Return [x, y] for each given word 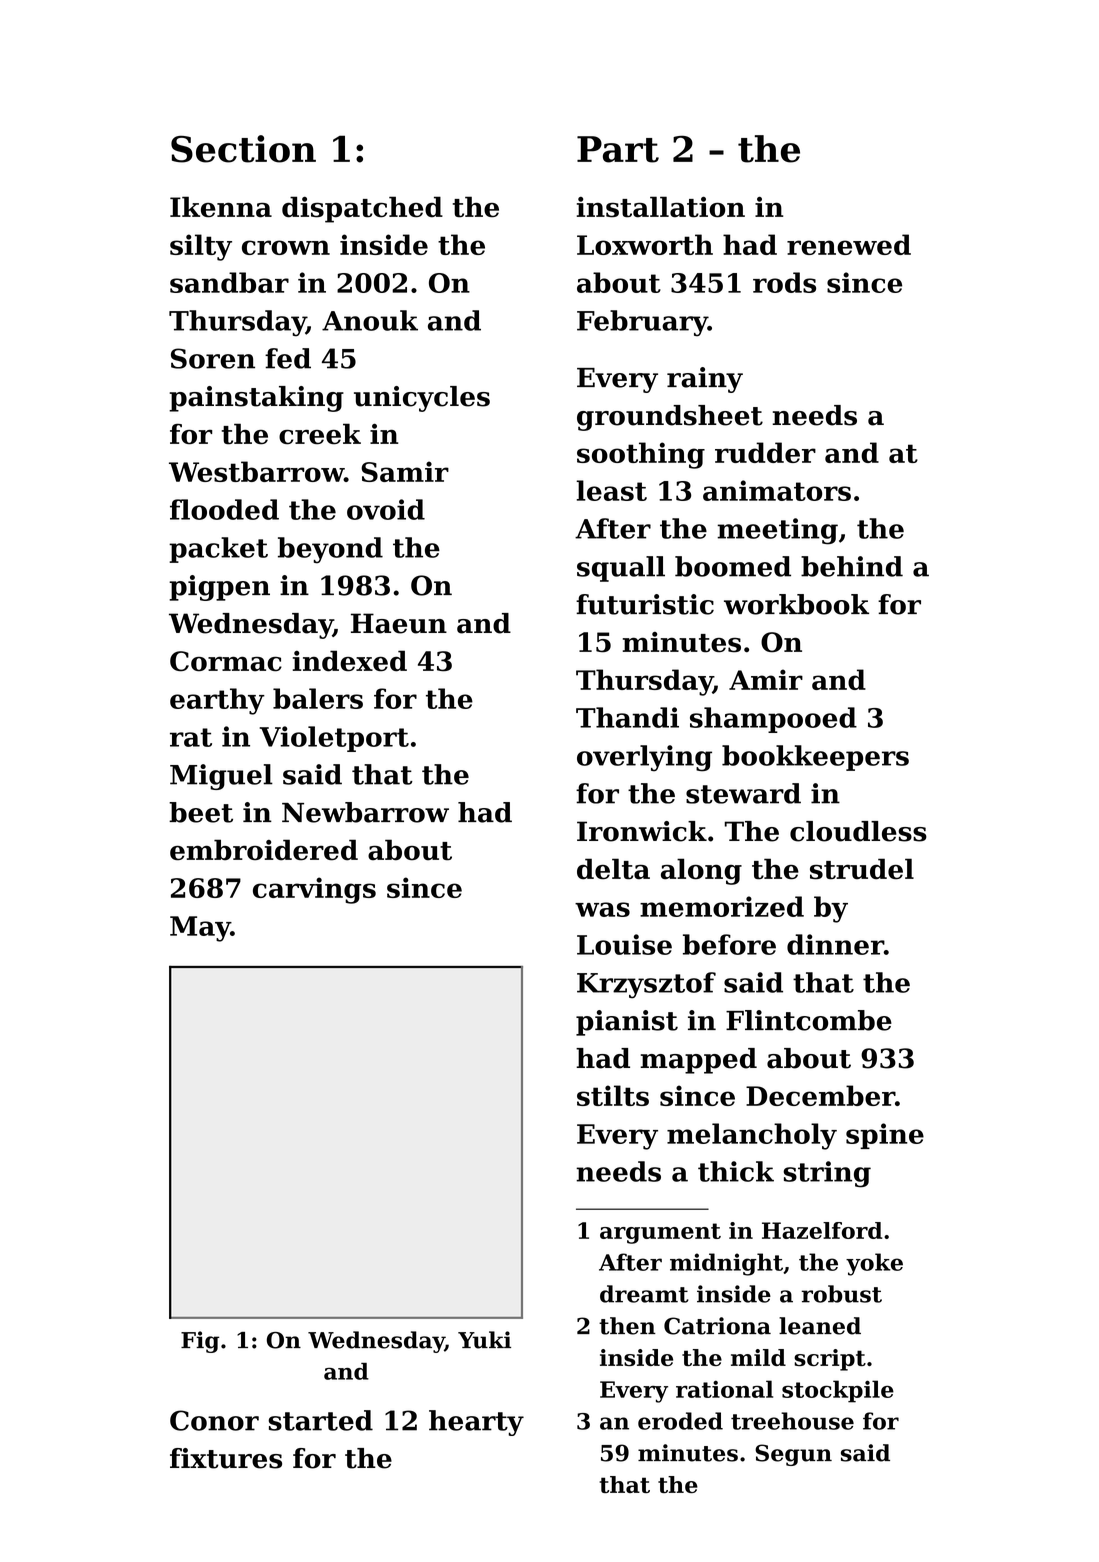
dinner [835, 944]
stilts [613, 1095]
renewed [849, 244]
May [200, 929]
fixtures [226, 1458]
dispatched [362, 209]
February [642, 323]
